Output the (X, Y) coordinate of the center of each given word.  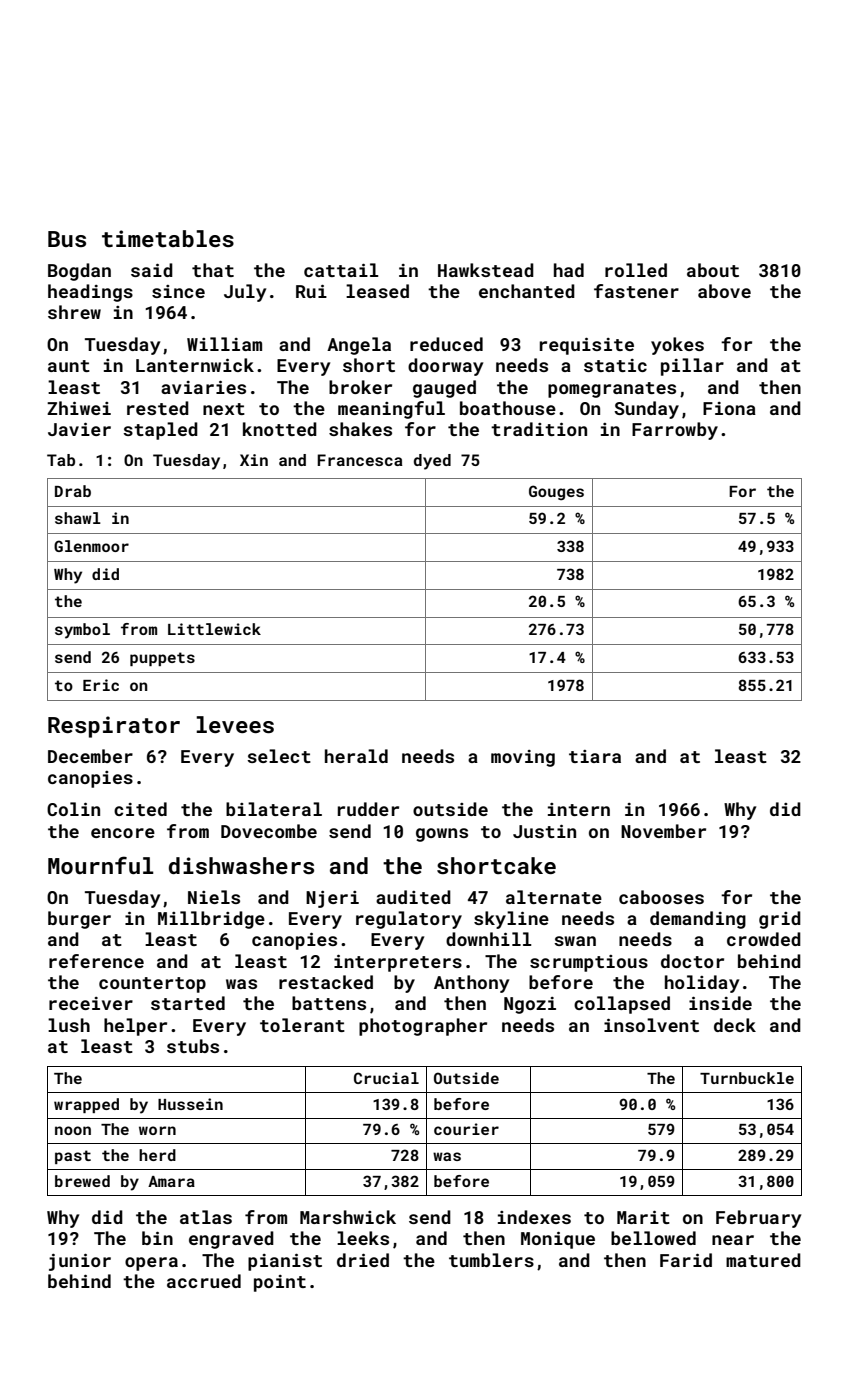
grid (780, 920)
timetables (168, 238)
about (713, 270)
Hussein (190, 1104)
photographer (423, 1027)
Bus (67, 239)
